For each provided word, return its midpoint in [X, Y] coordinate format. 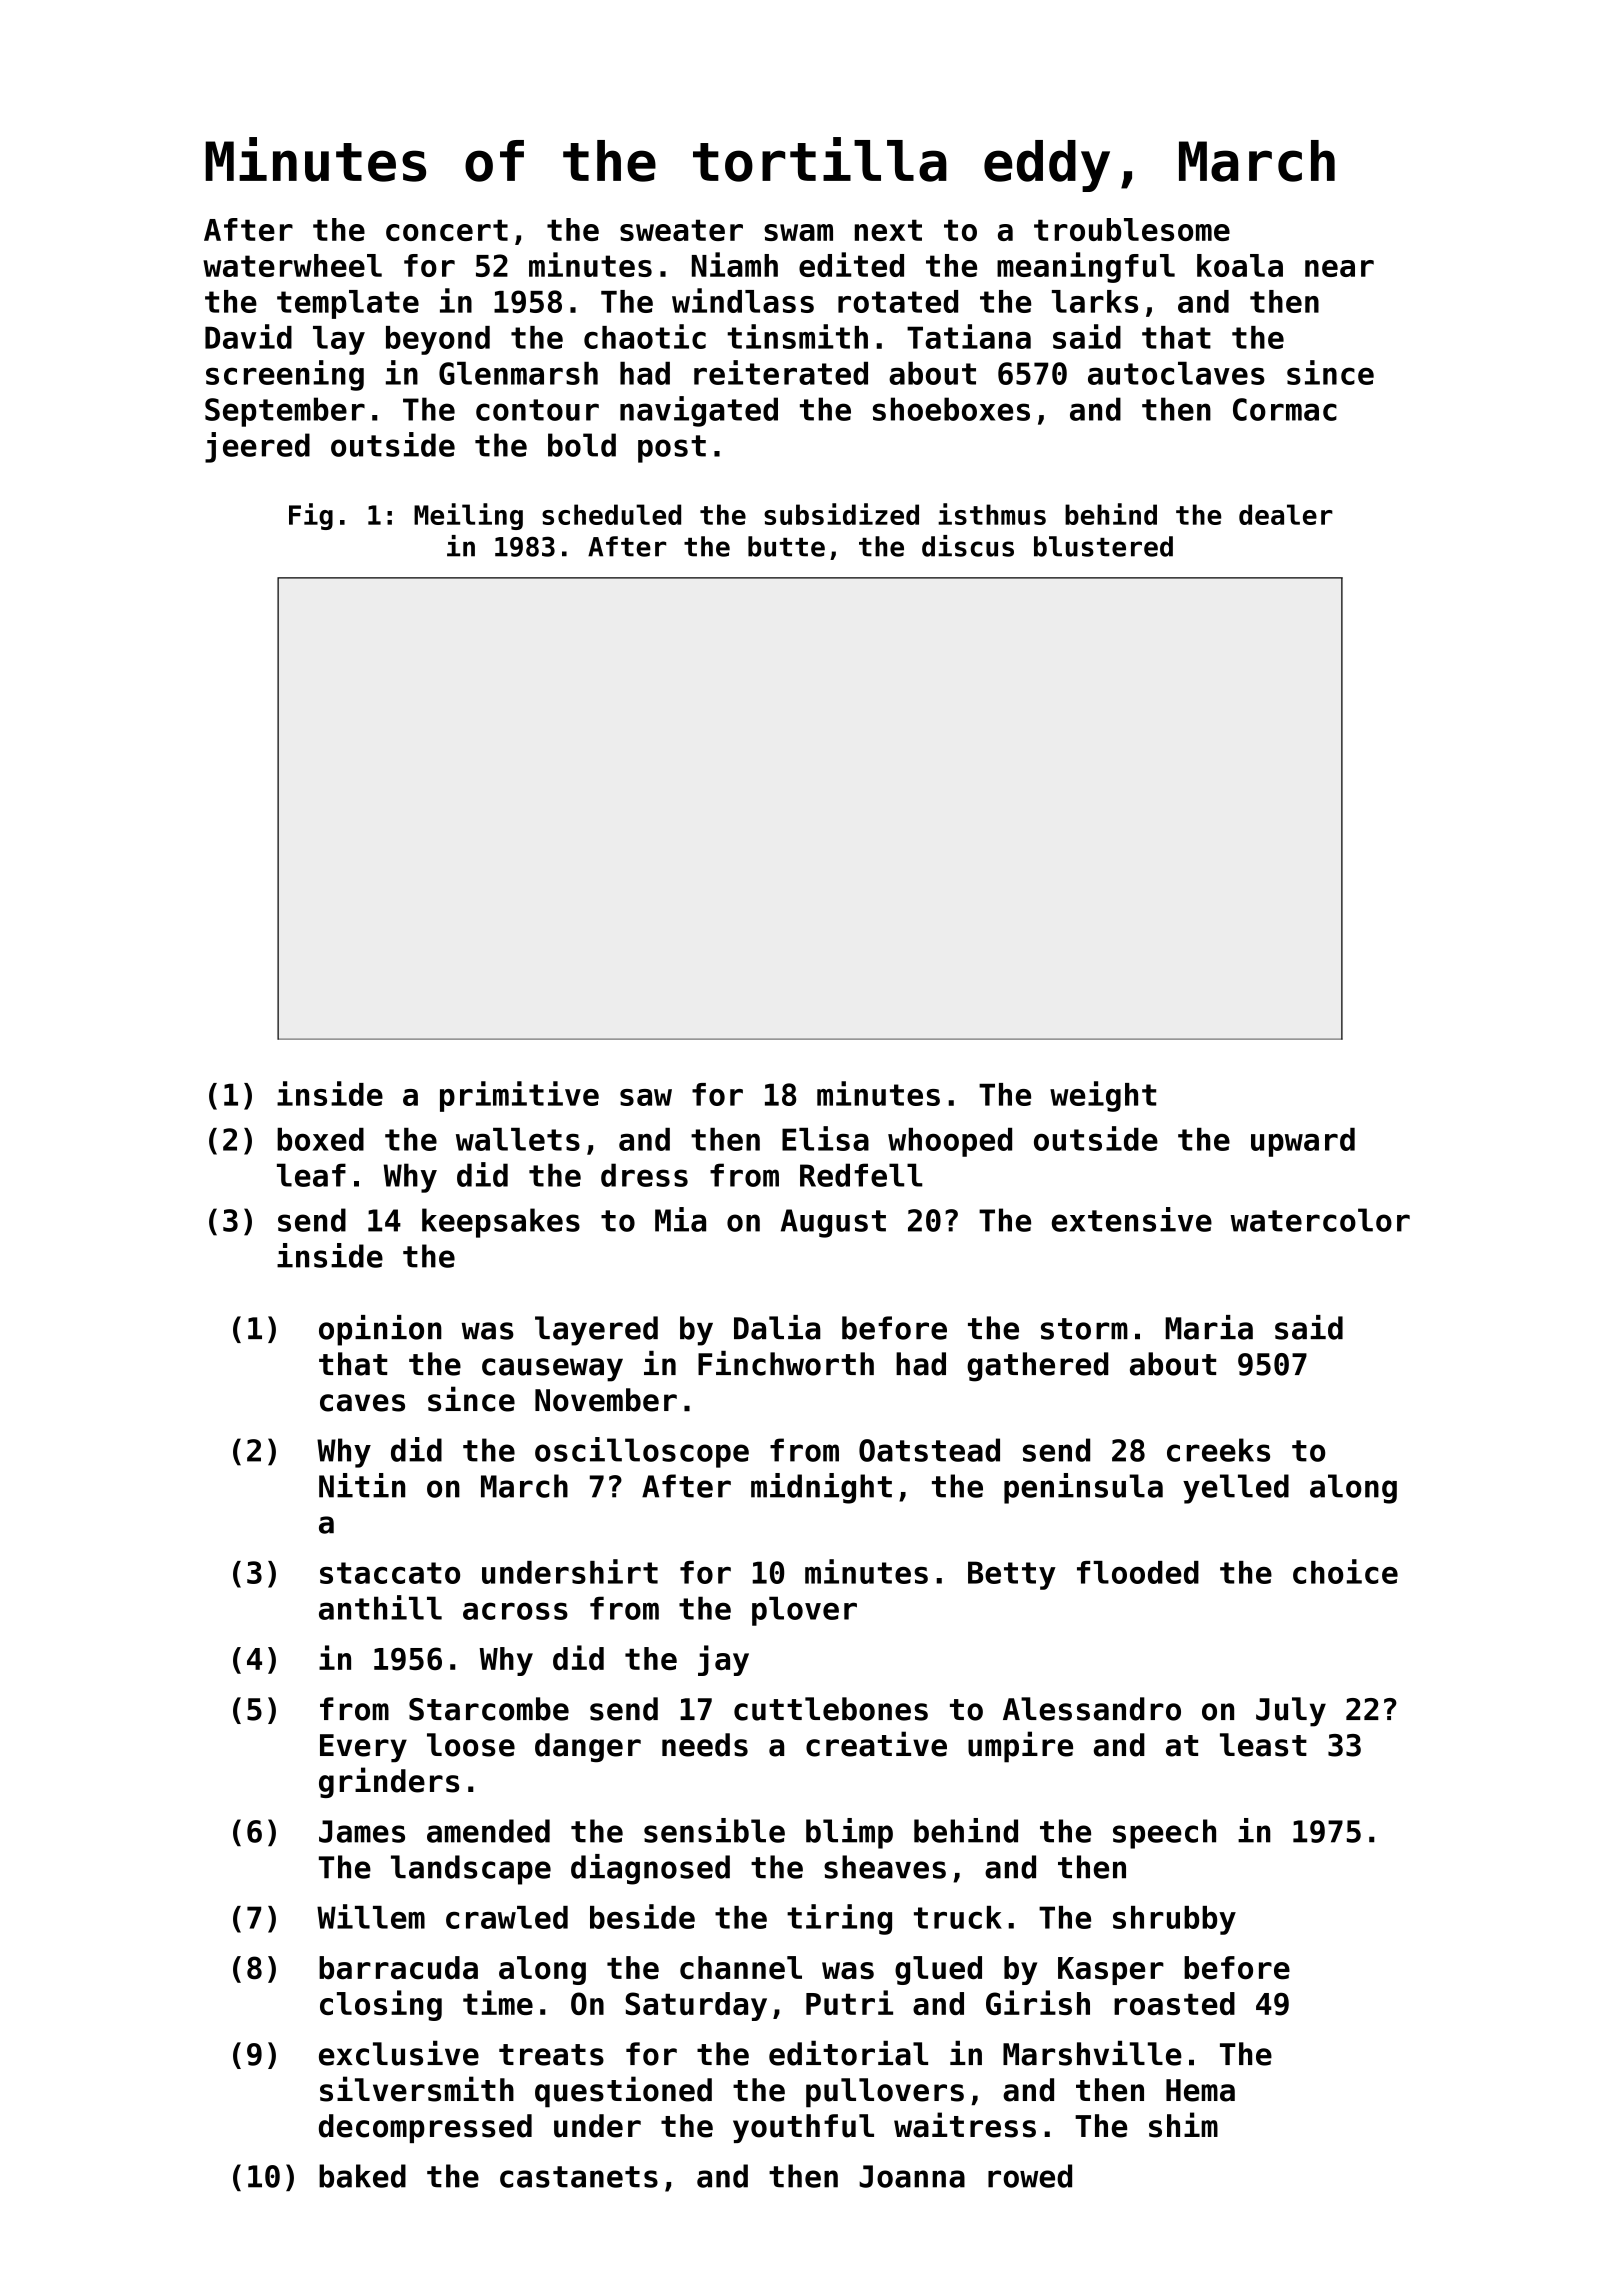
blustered [1103, 546]
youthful [803, 2128]
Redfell [861, 1175]
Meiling [468, 516]
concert [447, 230]
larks [1095, 301]
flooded [1138, 1572]
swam [798, 232]
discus [968, 546]
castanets [579, 2177]
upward [1303, 1142]
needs [705, 1745]
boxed [320, 1139]
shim [1183, 2125]
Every [363, 1748]
